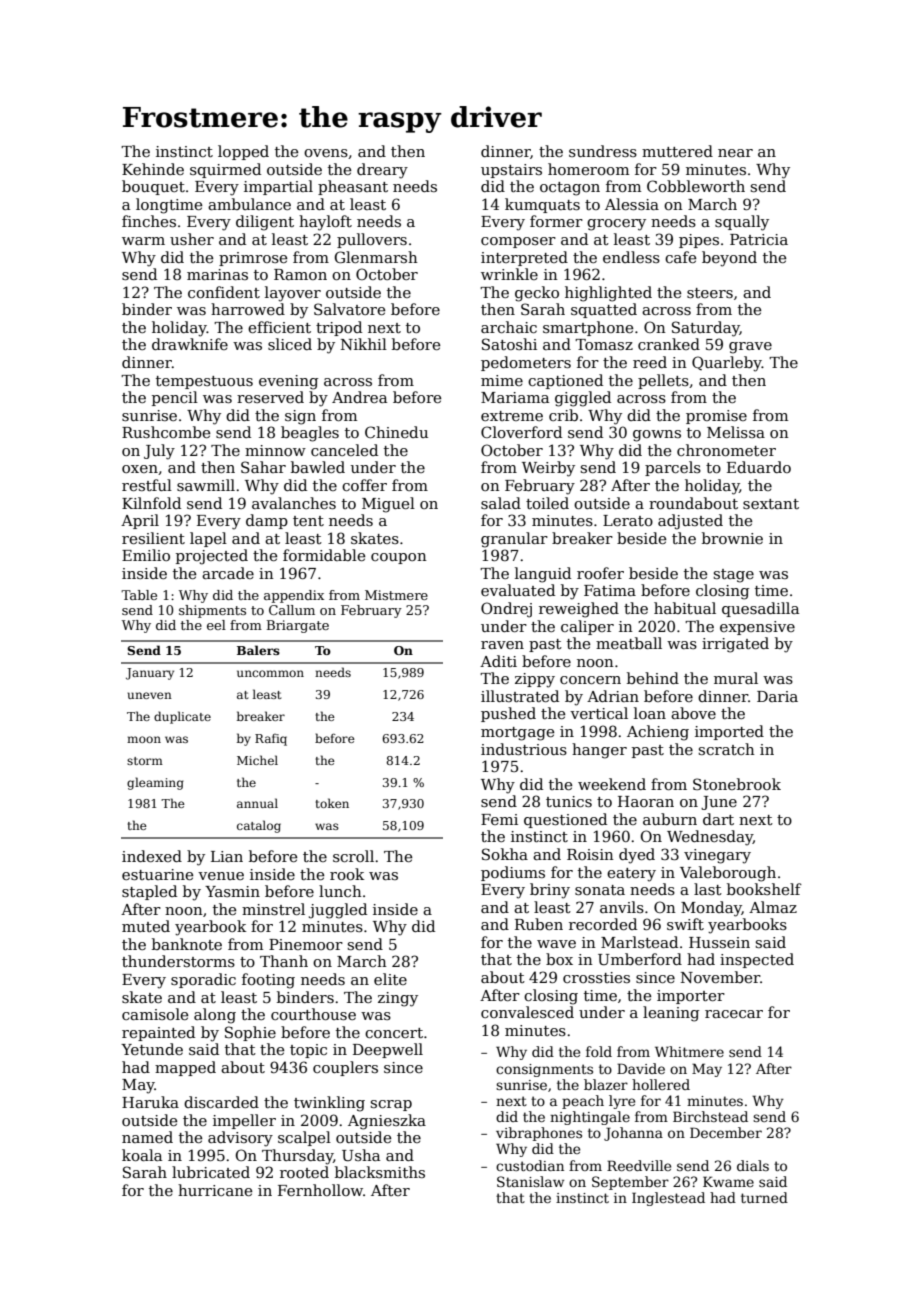 This screenshot has height=1308, width=924. What do you see at coordinates (320, 1190) in the screenshot?
I see `Fernhollow` at bounding box center [320, 1190].
